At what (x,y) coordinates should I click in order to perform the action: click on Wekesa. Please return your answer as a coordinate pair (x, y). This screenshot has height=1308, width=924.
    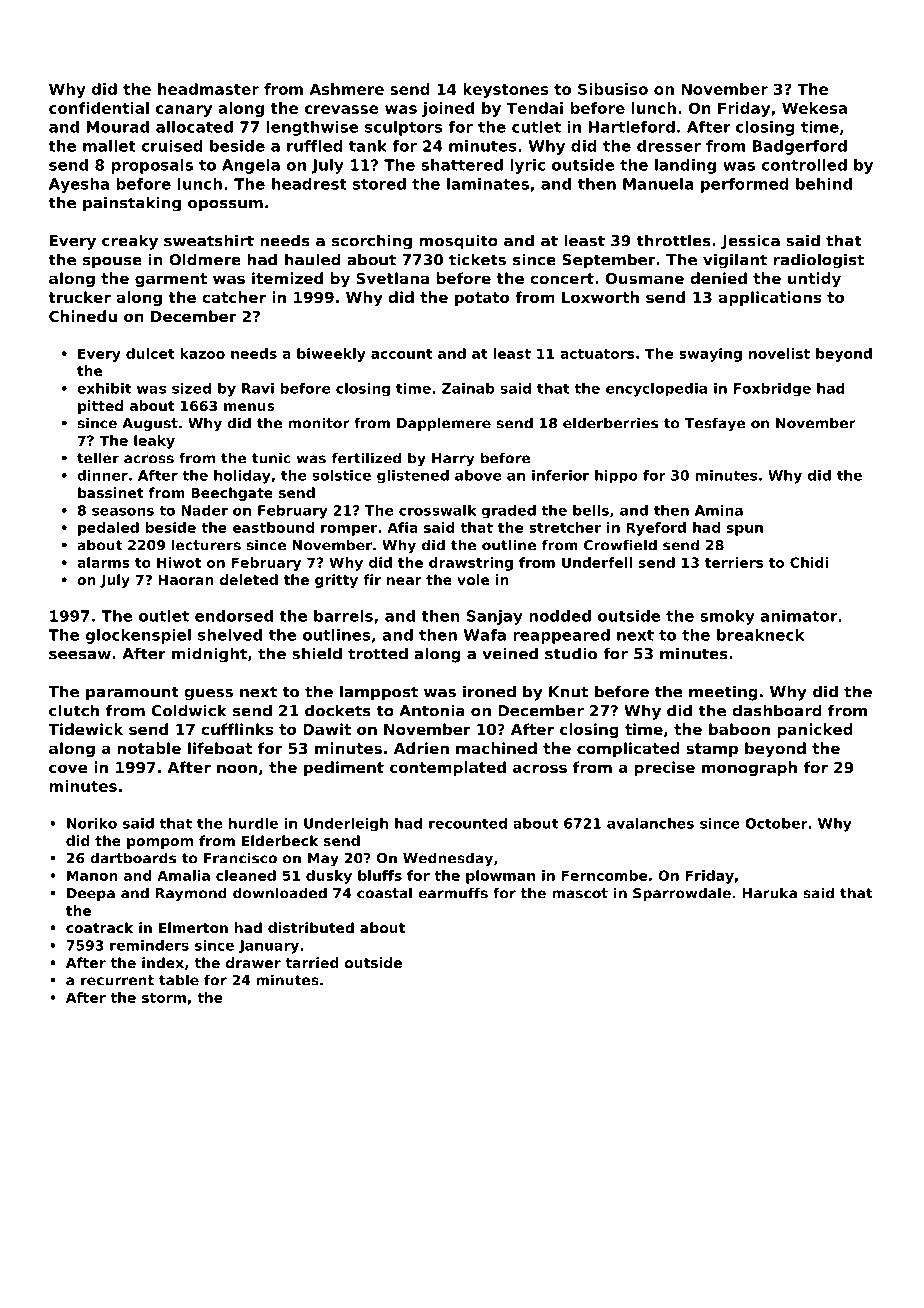
    Looking at the image, I should click on (814, 108).
